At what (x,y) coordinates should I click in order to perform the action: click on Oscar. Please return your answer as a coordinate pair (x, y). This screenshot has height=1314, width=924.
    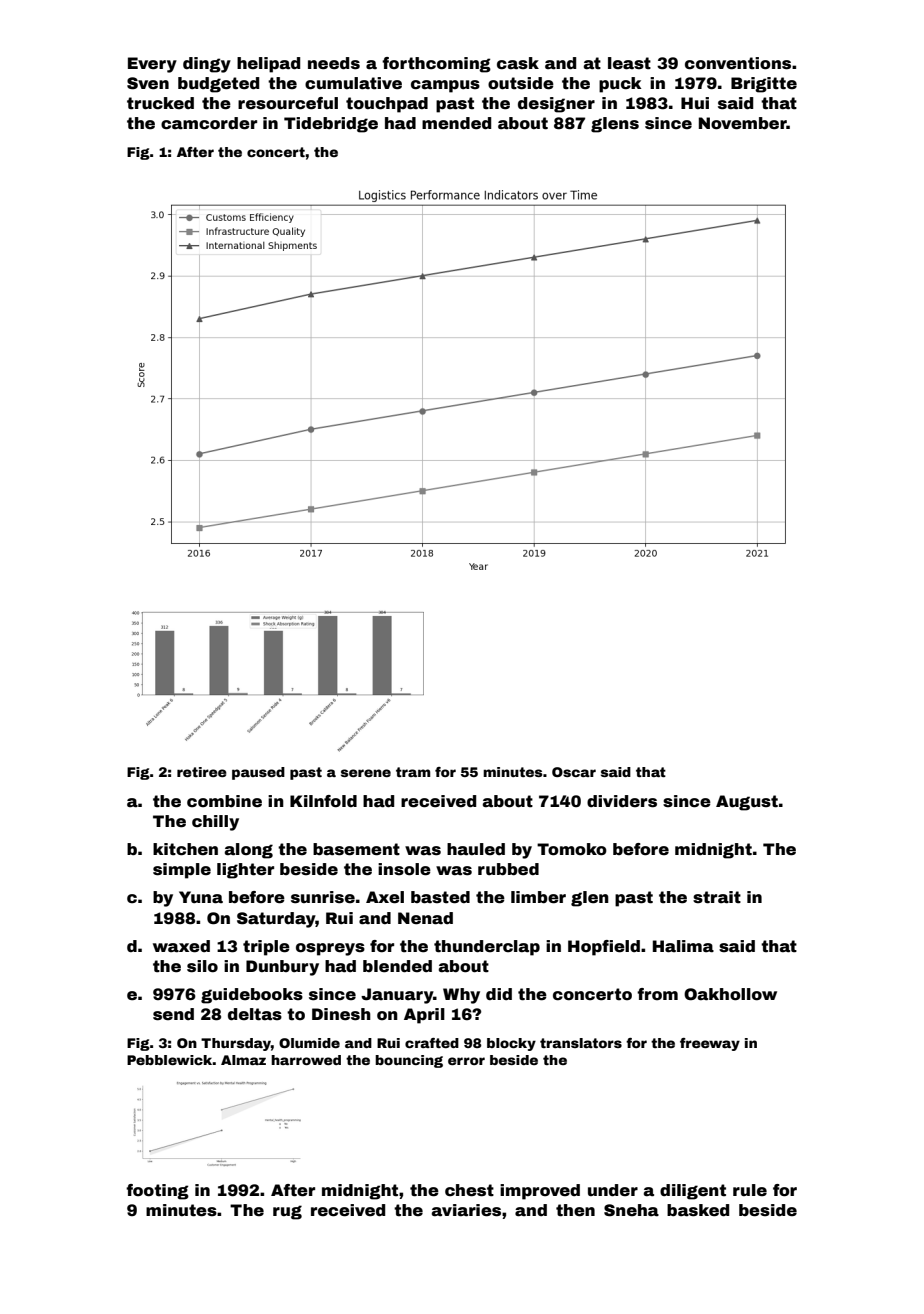
    Looking at the image, I should click on (574, 772).
